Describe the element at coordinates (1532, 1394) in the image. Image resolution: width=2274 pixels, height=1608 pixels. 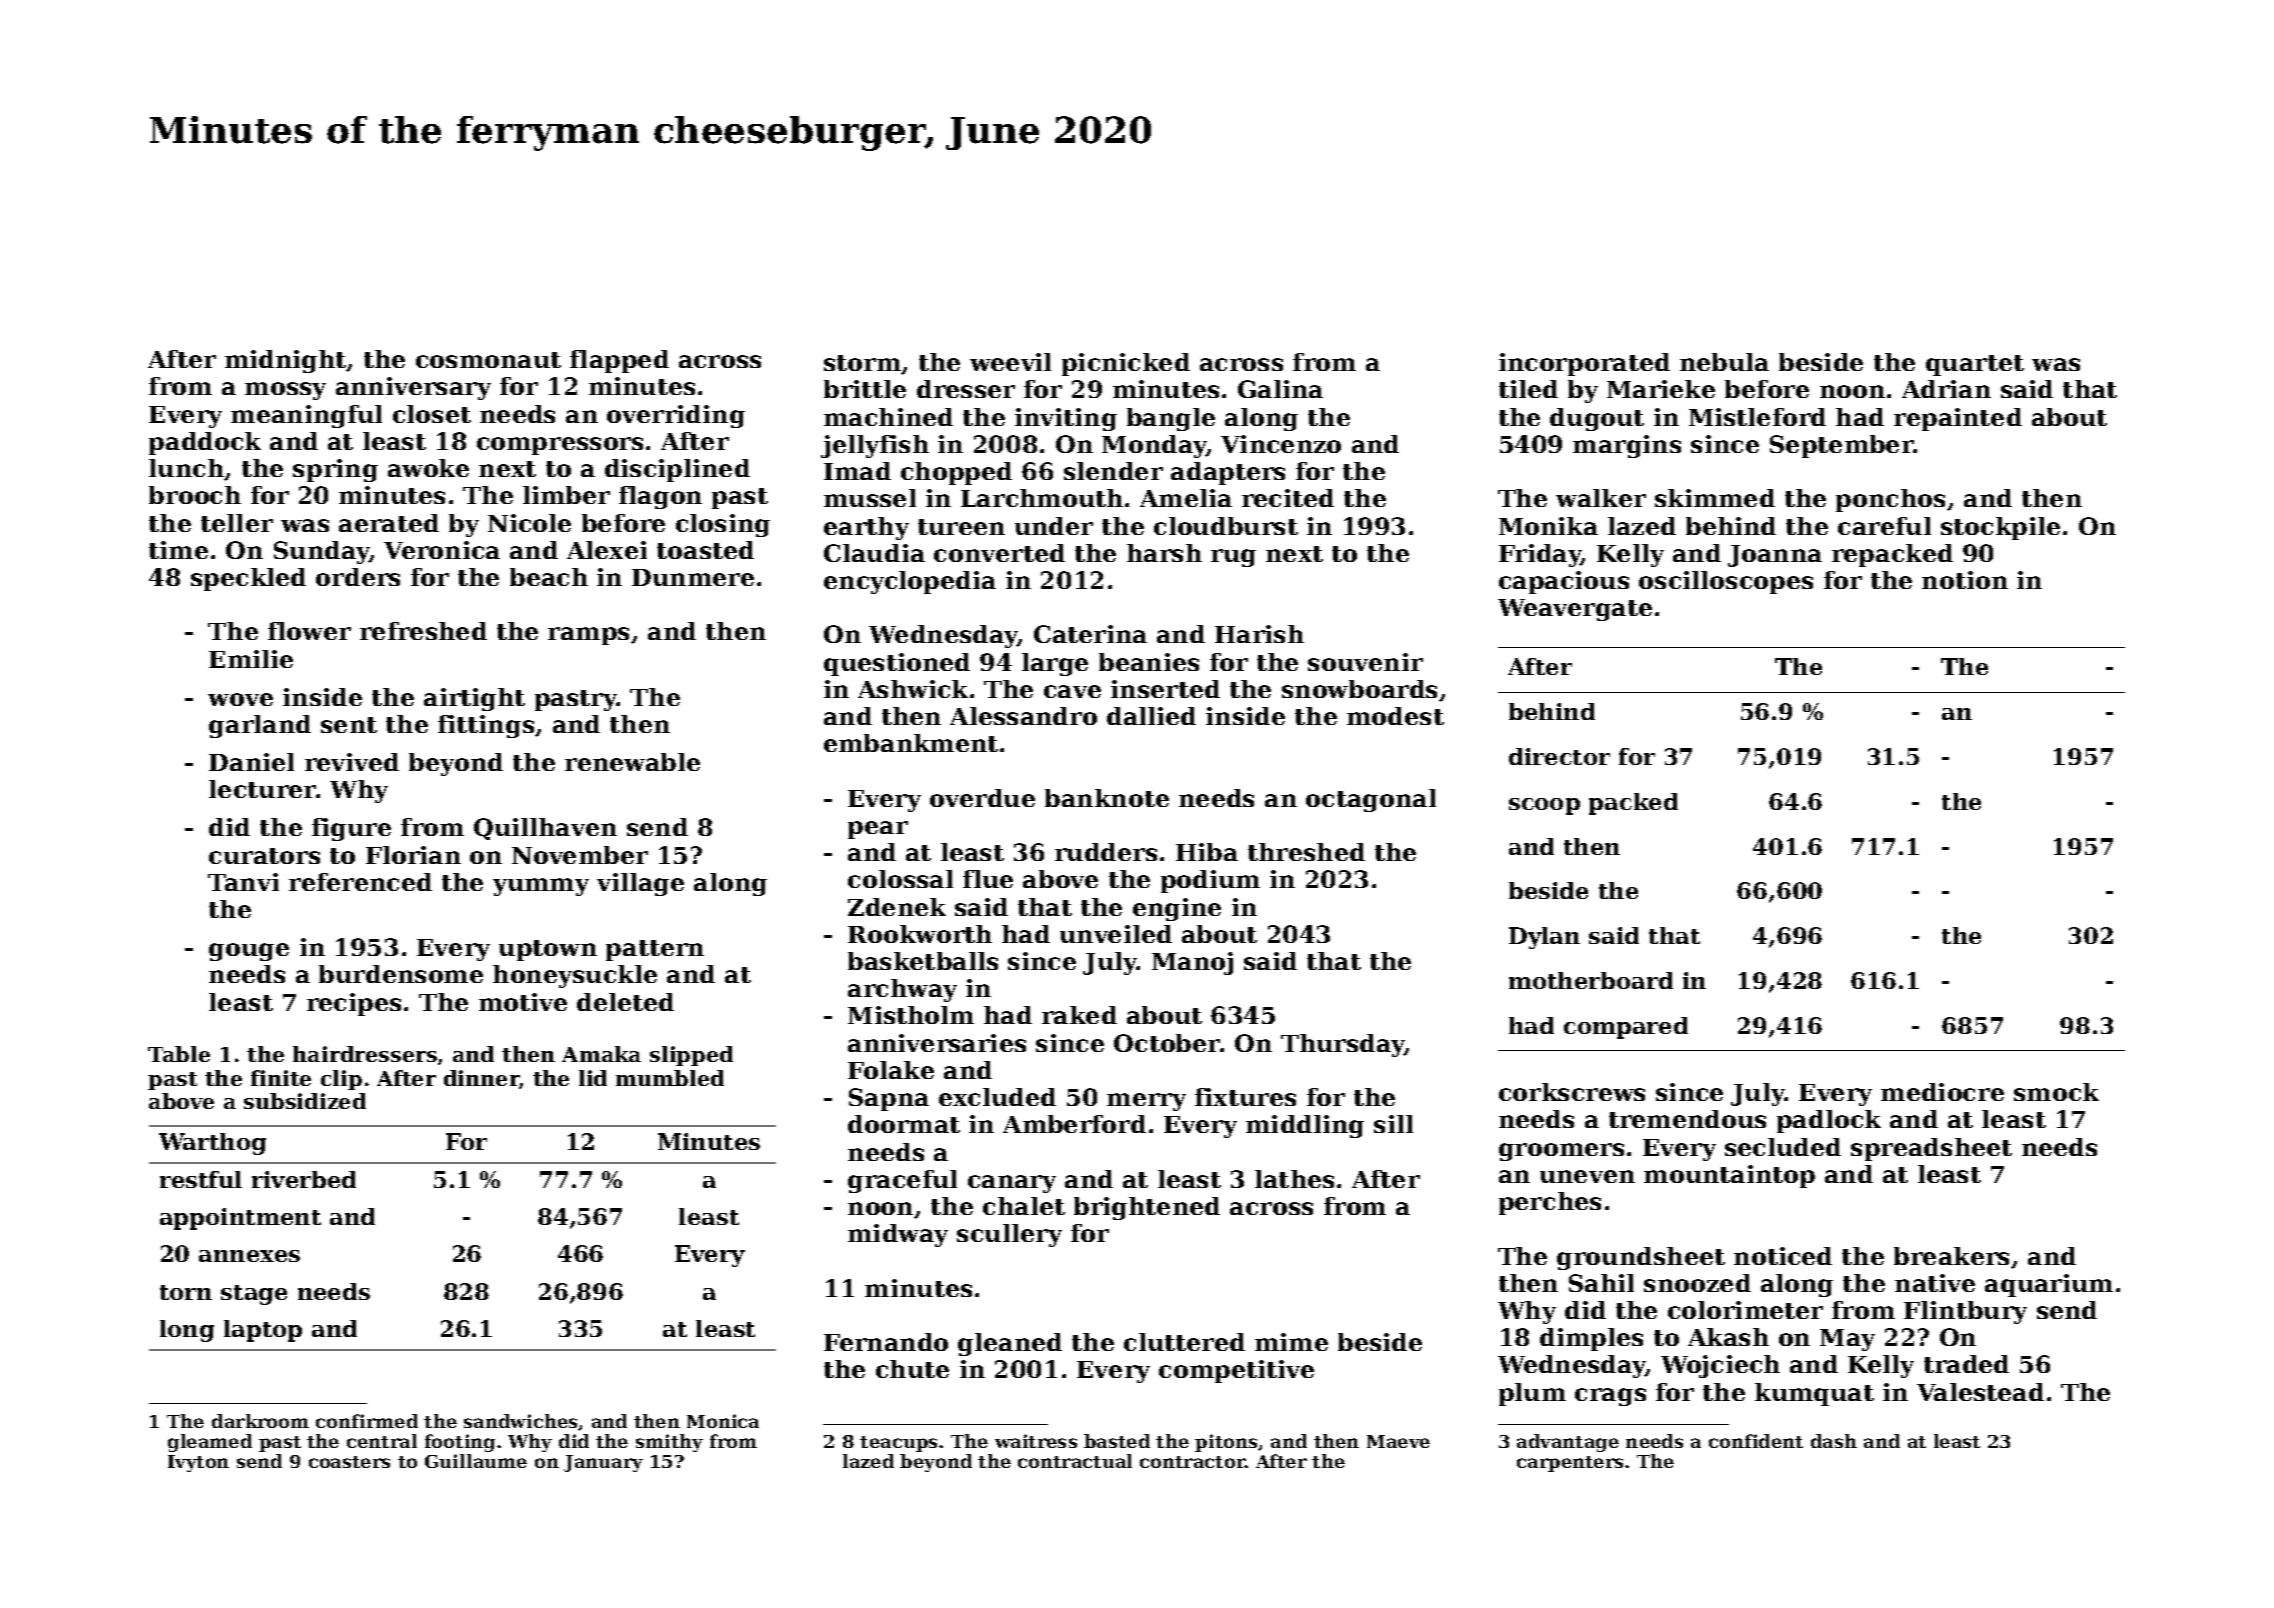
I see `plum` at that location.
